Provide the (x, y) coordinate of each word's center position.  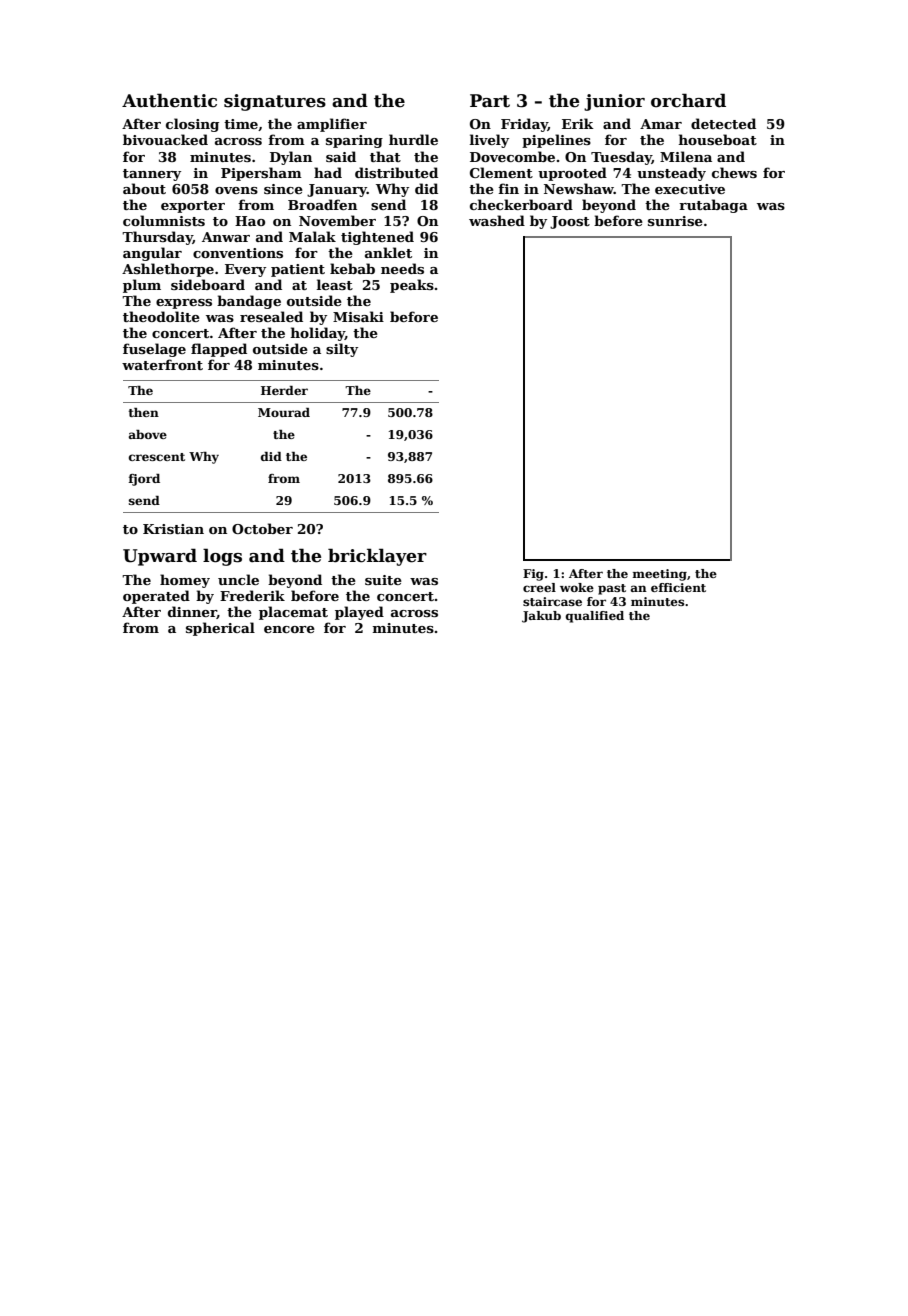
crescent (157, 457)
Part (490, 101)
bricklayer (377, 557)
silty (342, 350)
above (148, 434)
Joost (570, 222)
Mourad (284, 412)
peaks (412, 286)
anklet (388, 252)
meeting (660, 575)
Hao (250, 221)
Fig (533, 575)
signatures (275, 102)
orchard (688, 100)
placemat (293, 613)
